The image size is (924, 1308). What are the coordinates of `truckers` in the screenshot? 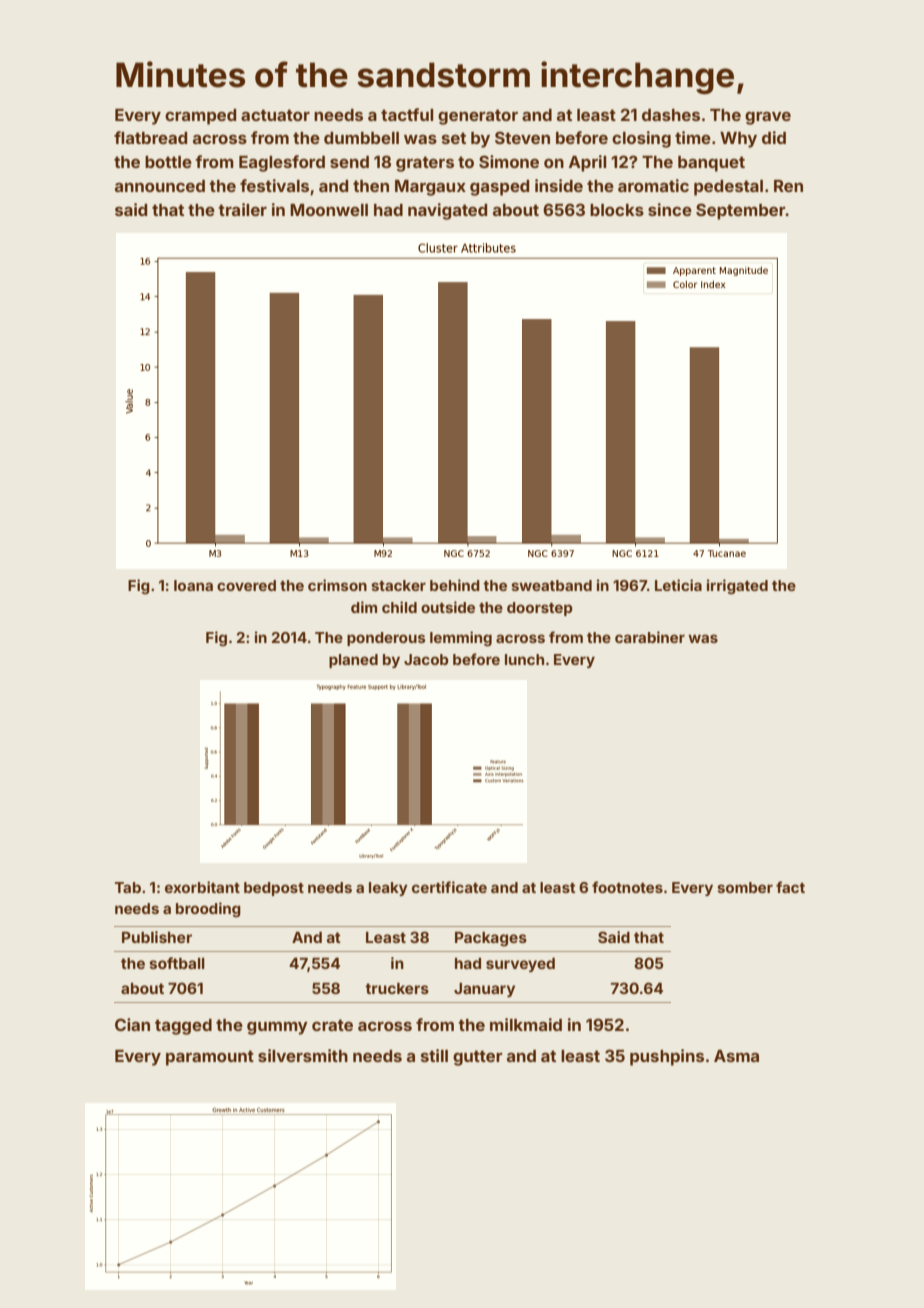 It's located at (397, 988).
